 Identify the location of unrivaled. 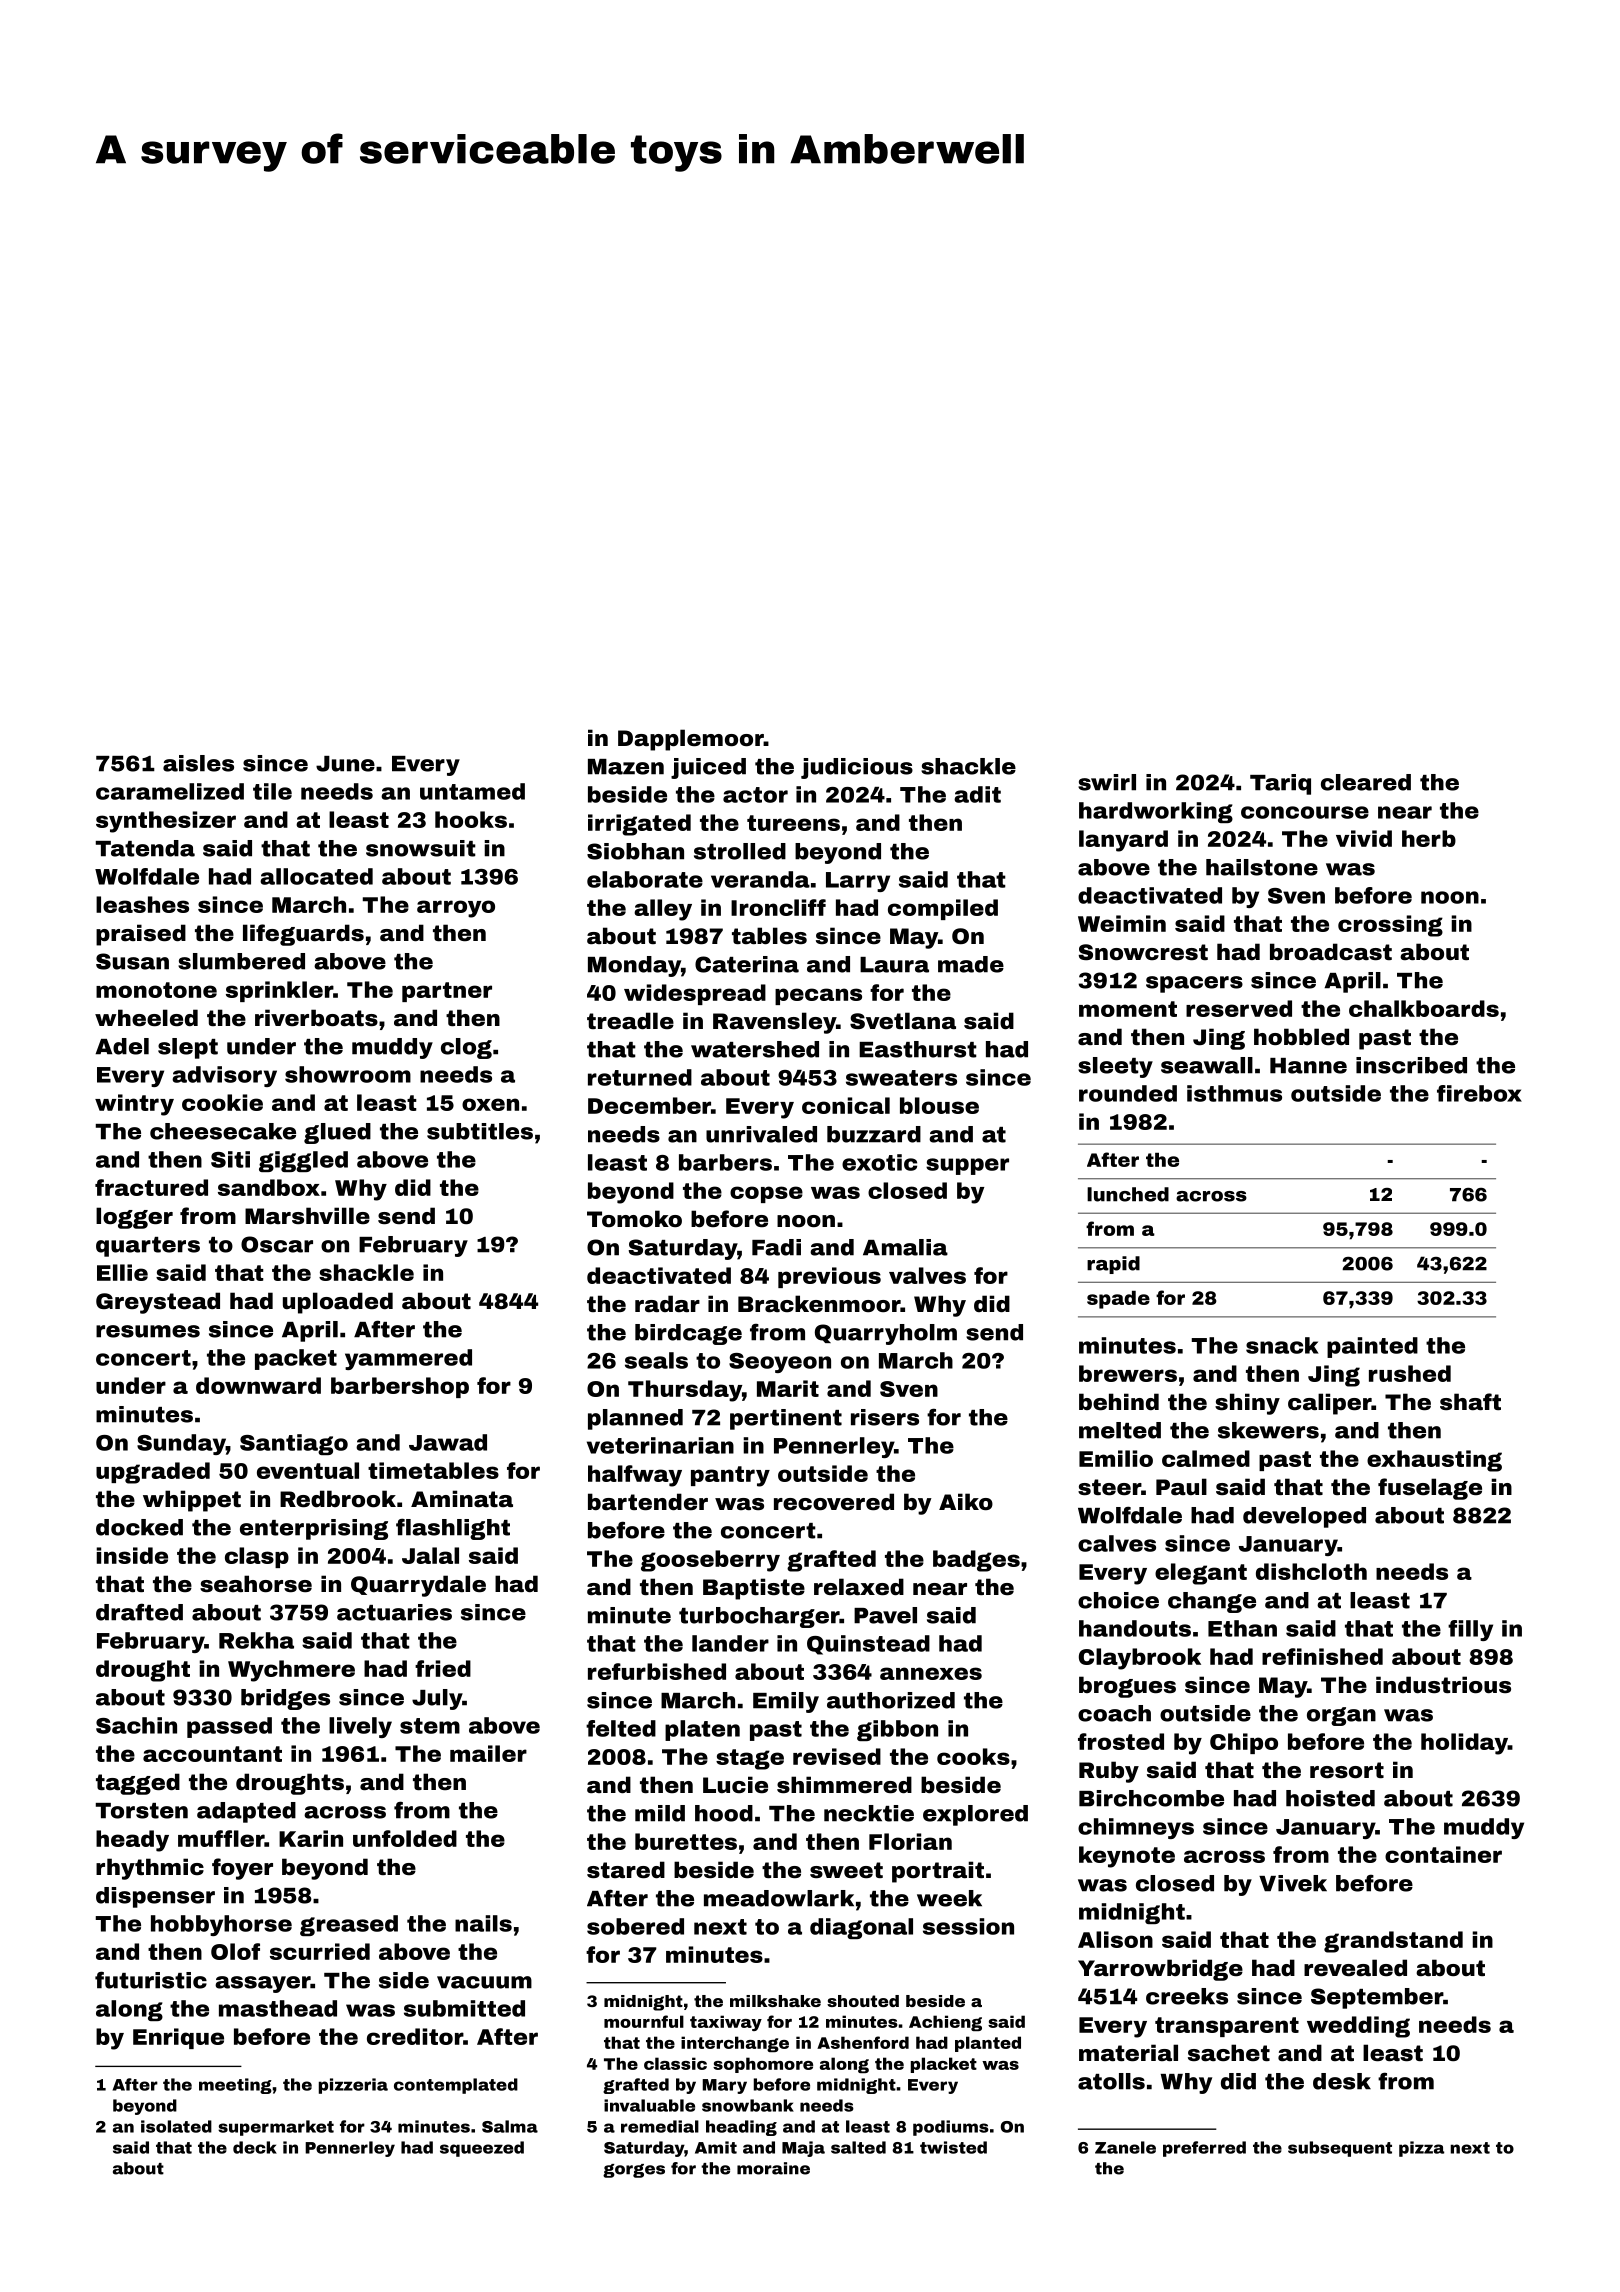
(761, 1134).
